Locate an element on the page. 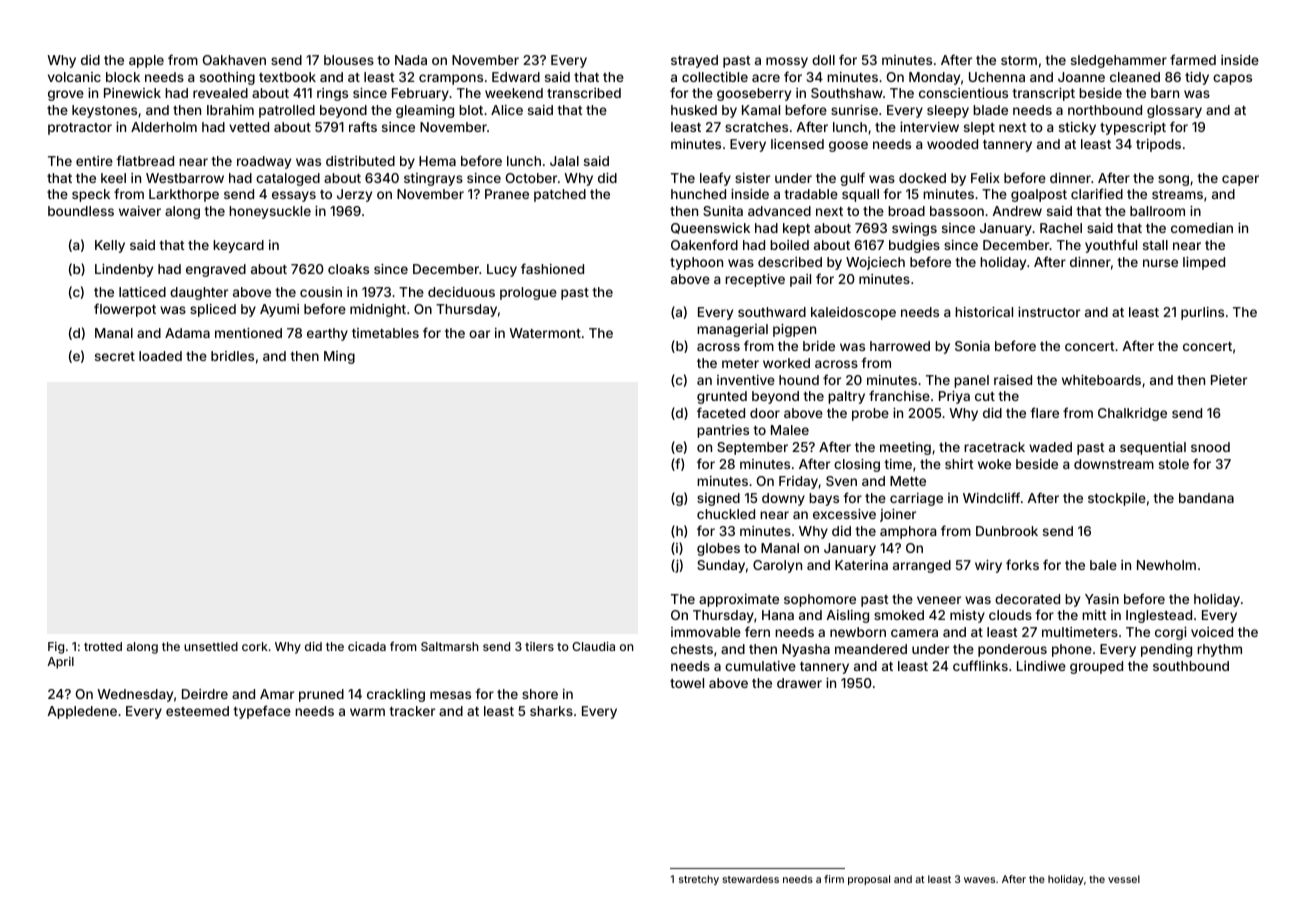 The width and height of the document is (1308, 924). bridles is located at coordinates (232, 356).
